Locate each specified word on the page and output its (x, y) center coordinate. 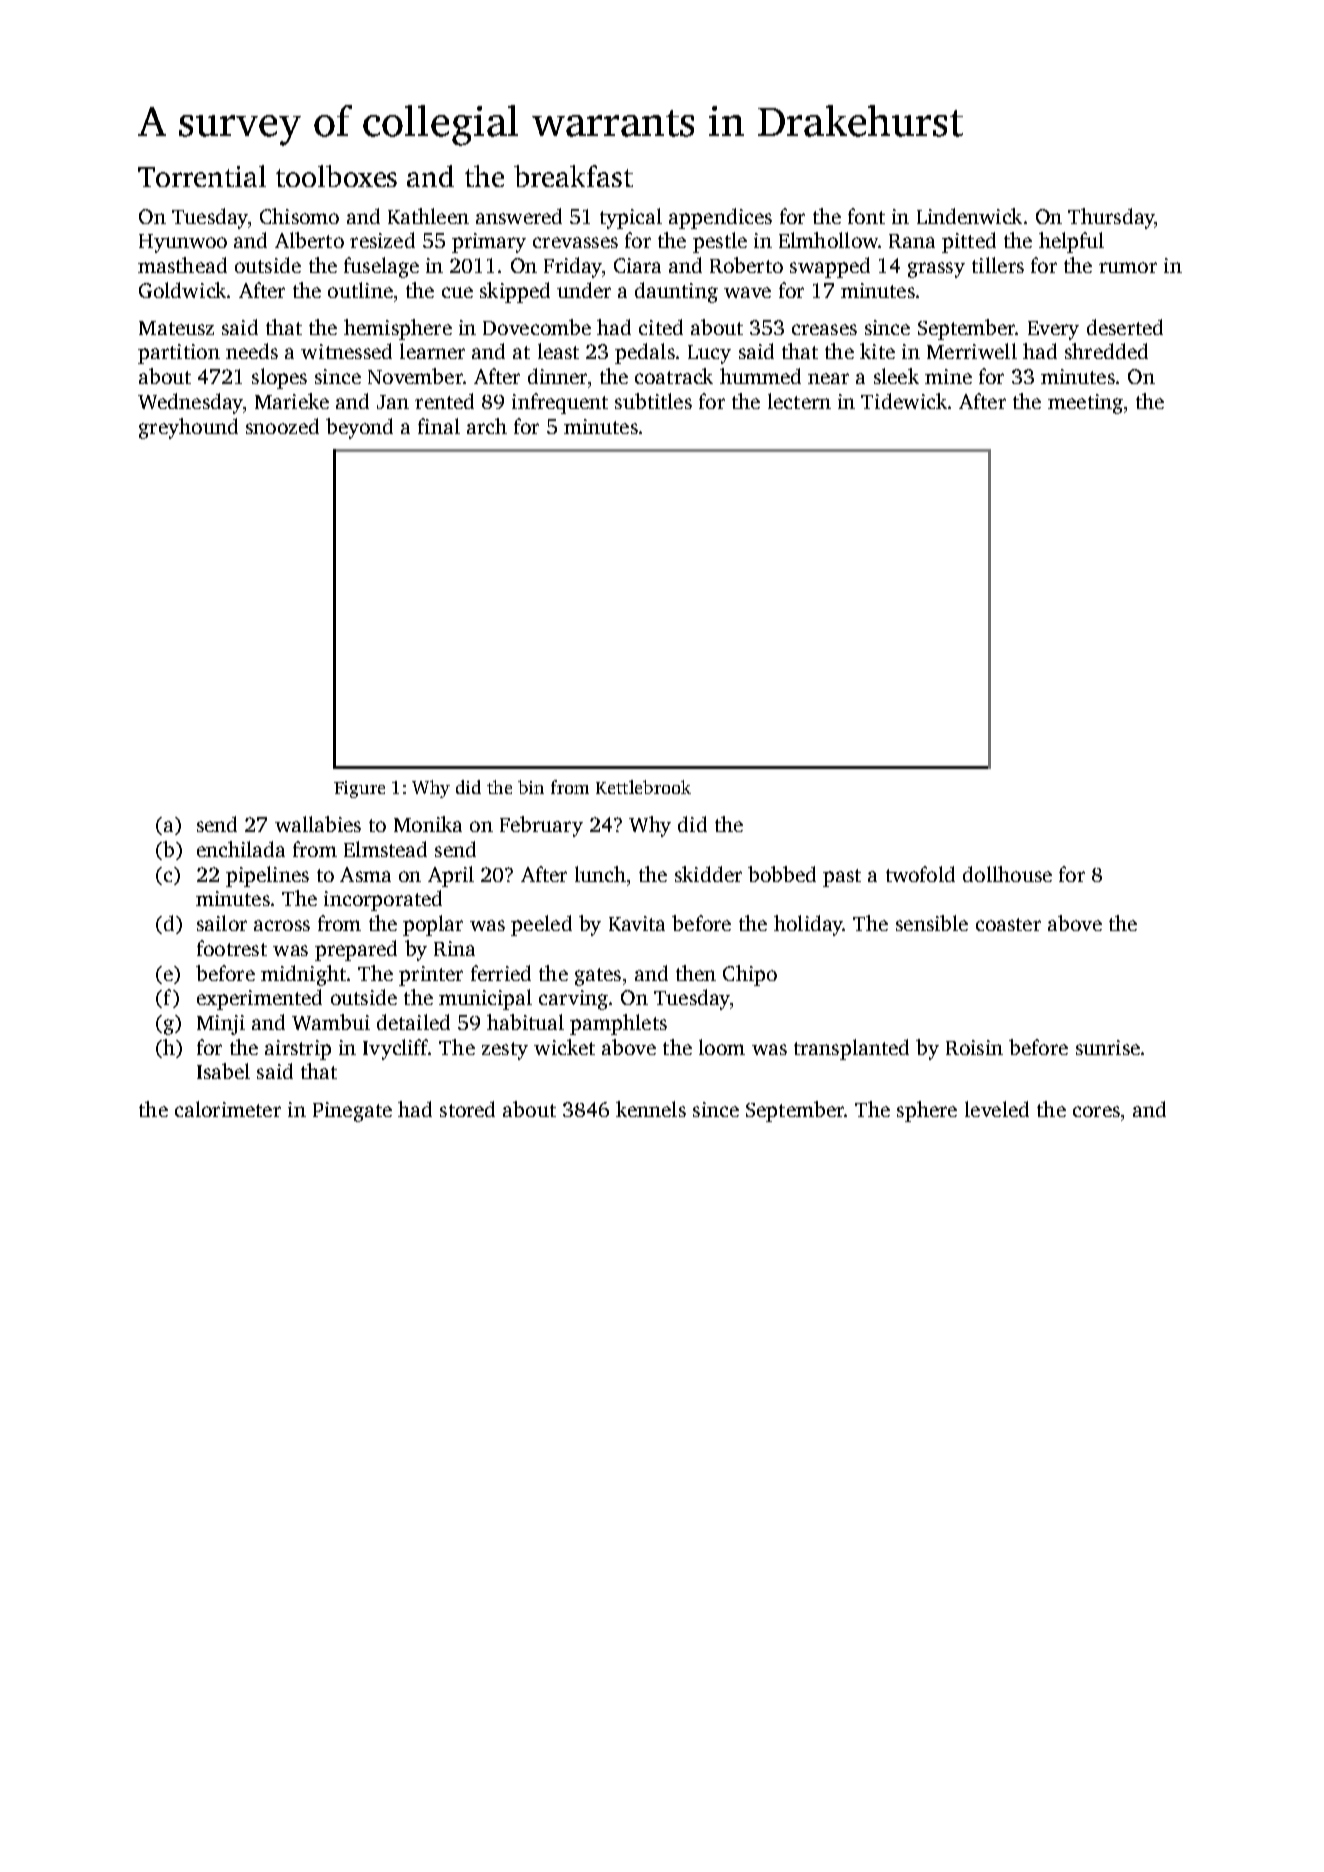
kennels (651, 1109)
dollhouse (1007, 874)
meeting (1085, 404)
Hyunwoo (183, 243)
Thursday (1111, 218)
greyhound (188, 428)
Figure (359, 789)
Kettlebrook (643, 787)
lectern (799, 401)
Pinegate (352, 1112)
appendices (720, 218)
